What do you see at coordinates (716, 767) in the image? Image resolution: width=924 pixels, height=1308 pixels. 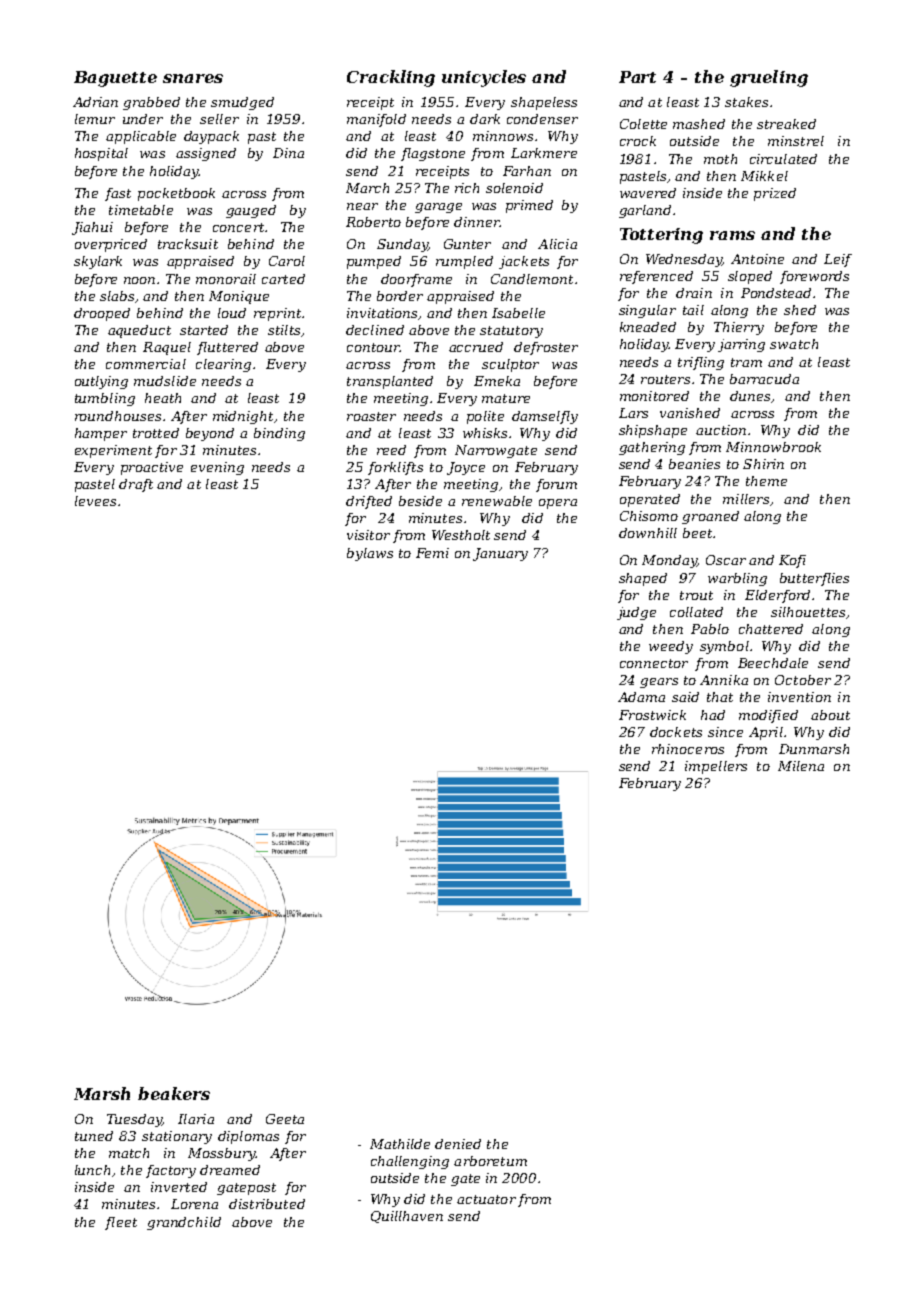 I see `impellers` at bounding box center [716, 767].
